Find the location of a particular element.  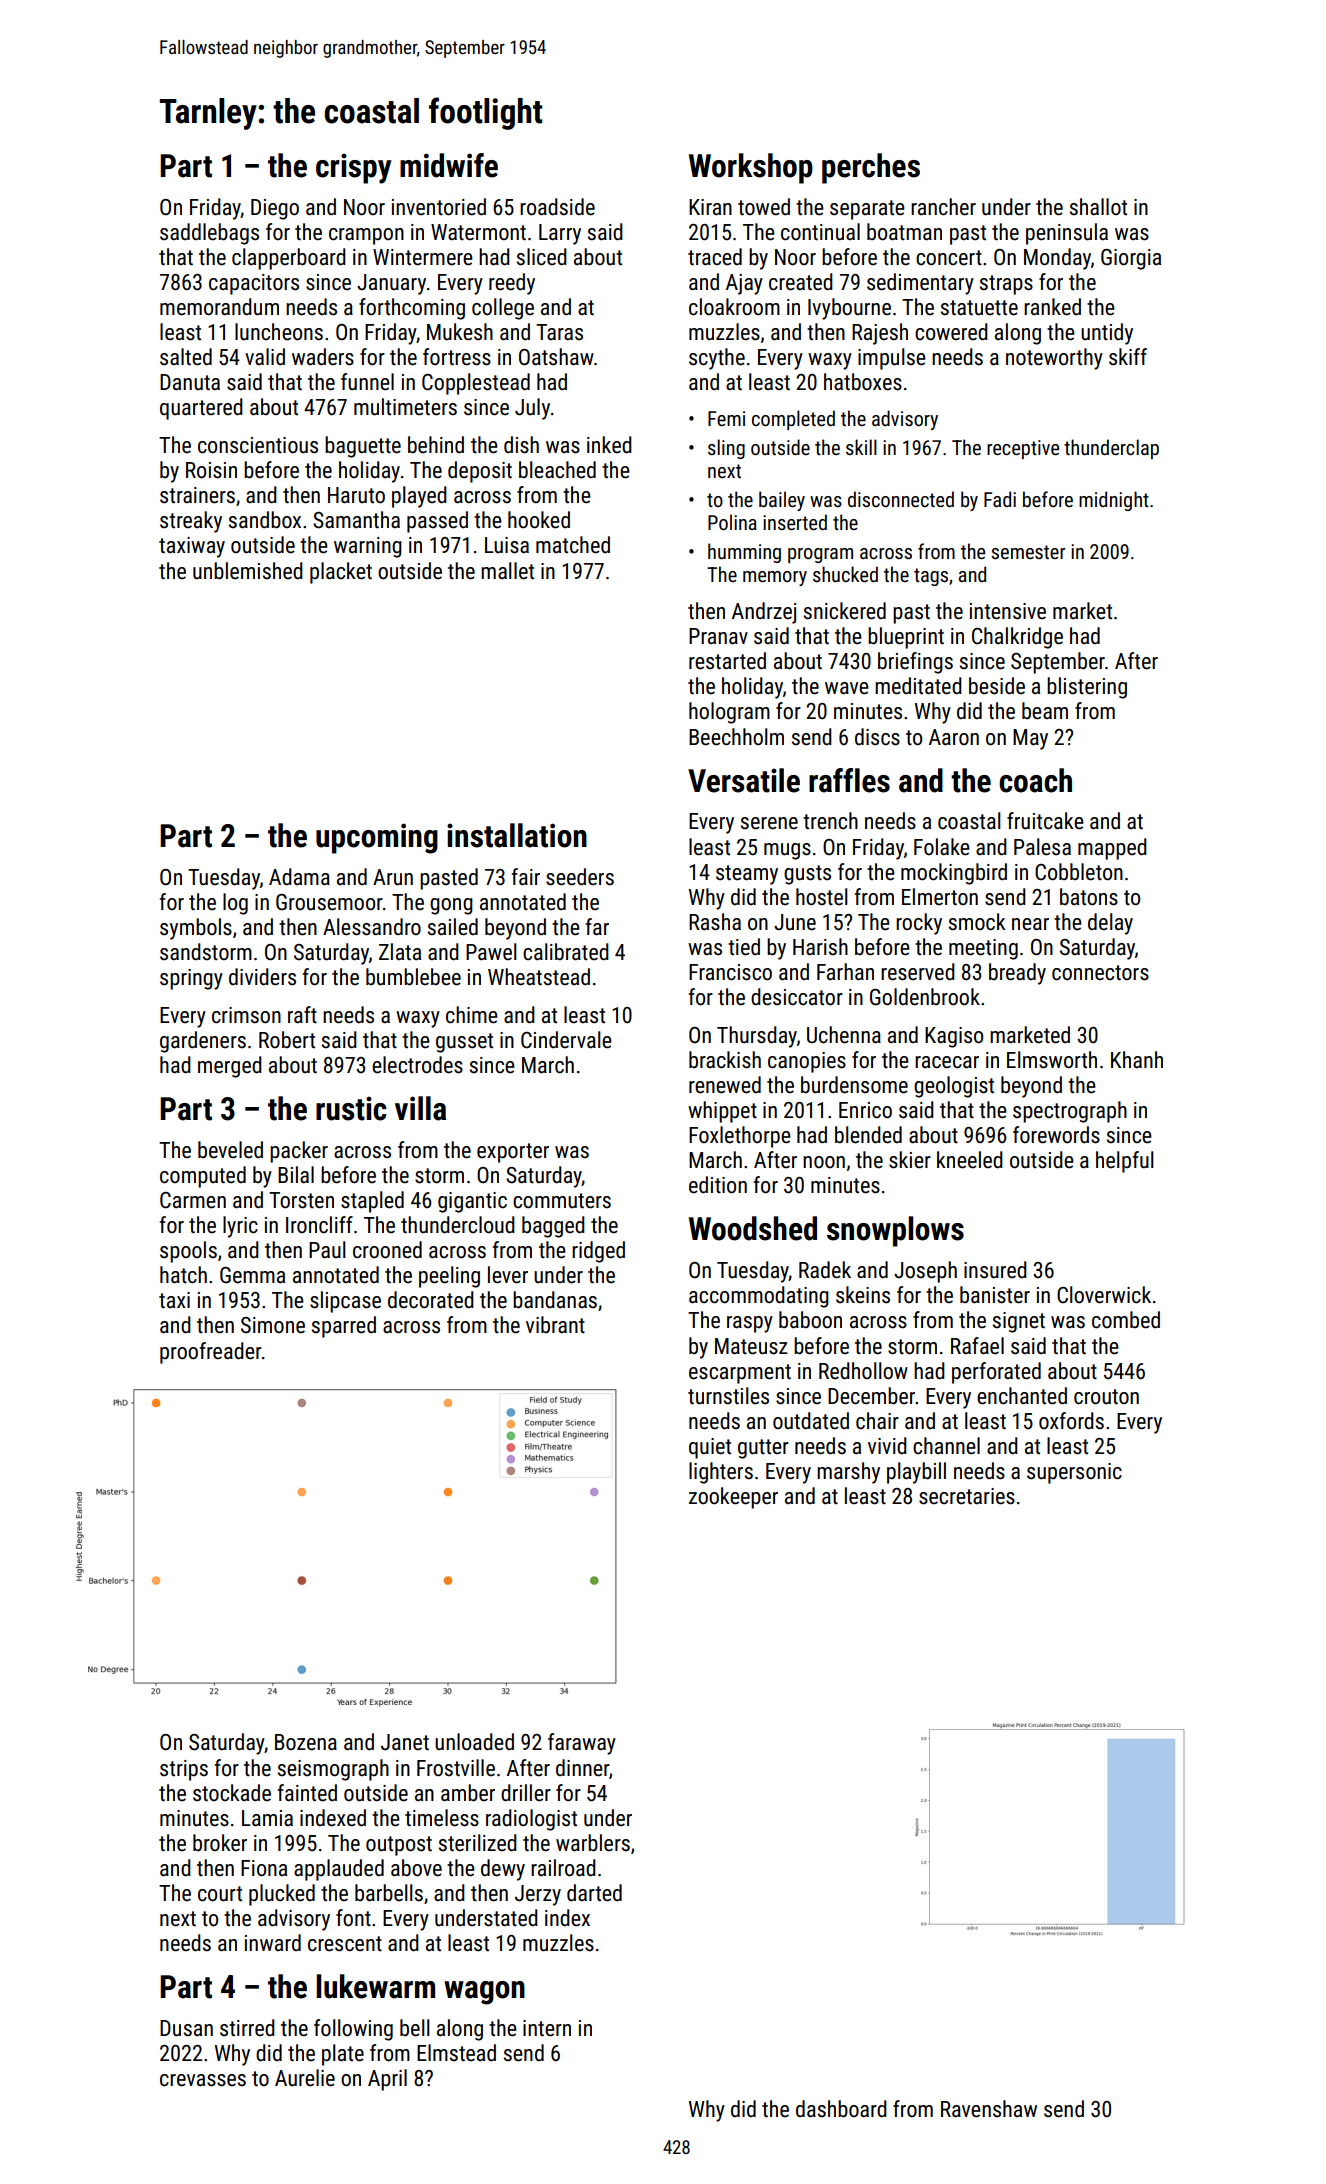

Ravenshaw is located at coordinates (989, 2109).
